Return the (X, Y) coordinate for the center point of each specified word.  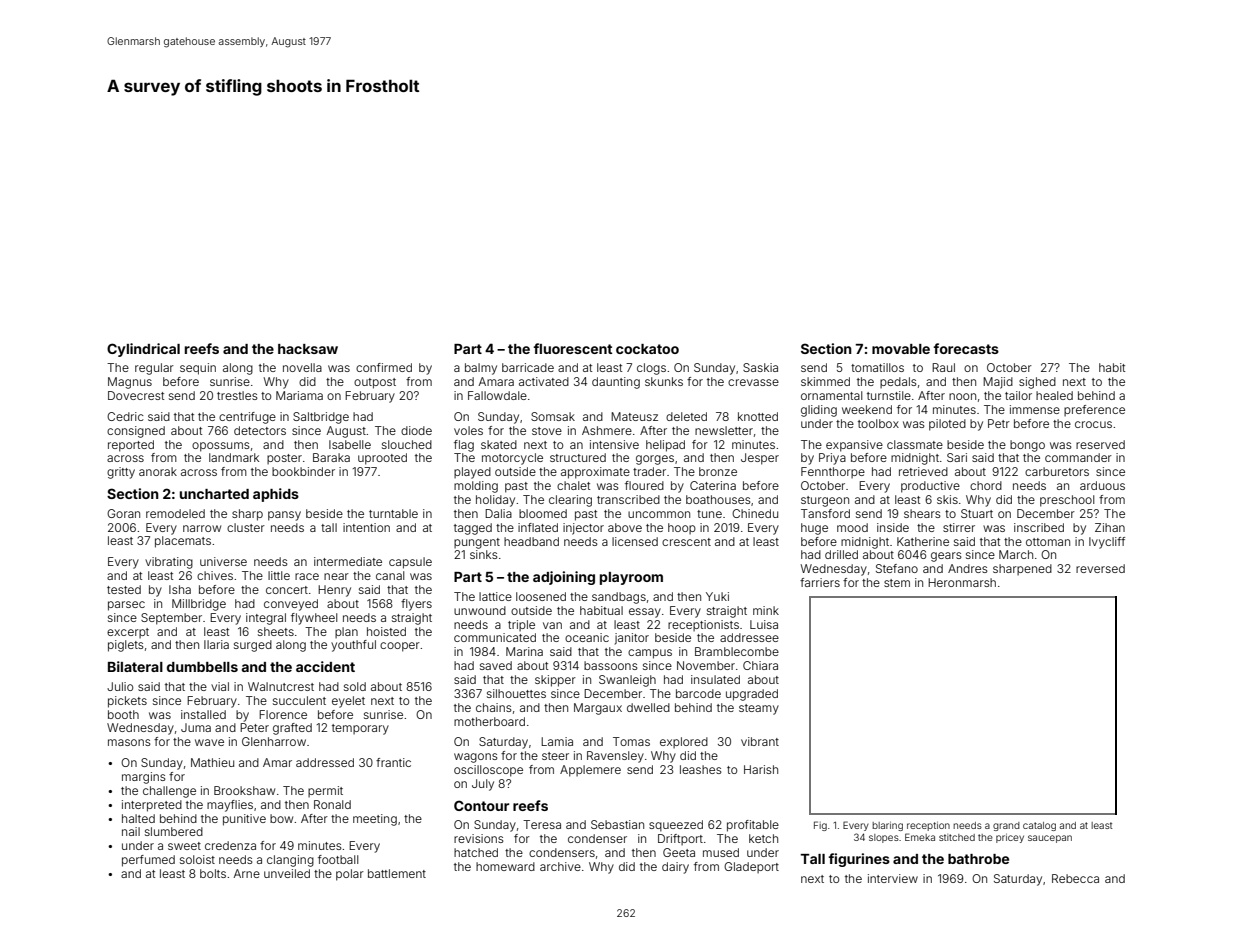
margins (144, 778)
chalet (573, 485)
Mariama (299, 395)
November (706, 665)
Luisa (764, 624)
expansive (854, 446)
